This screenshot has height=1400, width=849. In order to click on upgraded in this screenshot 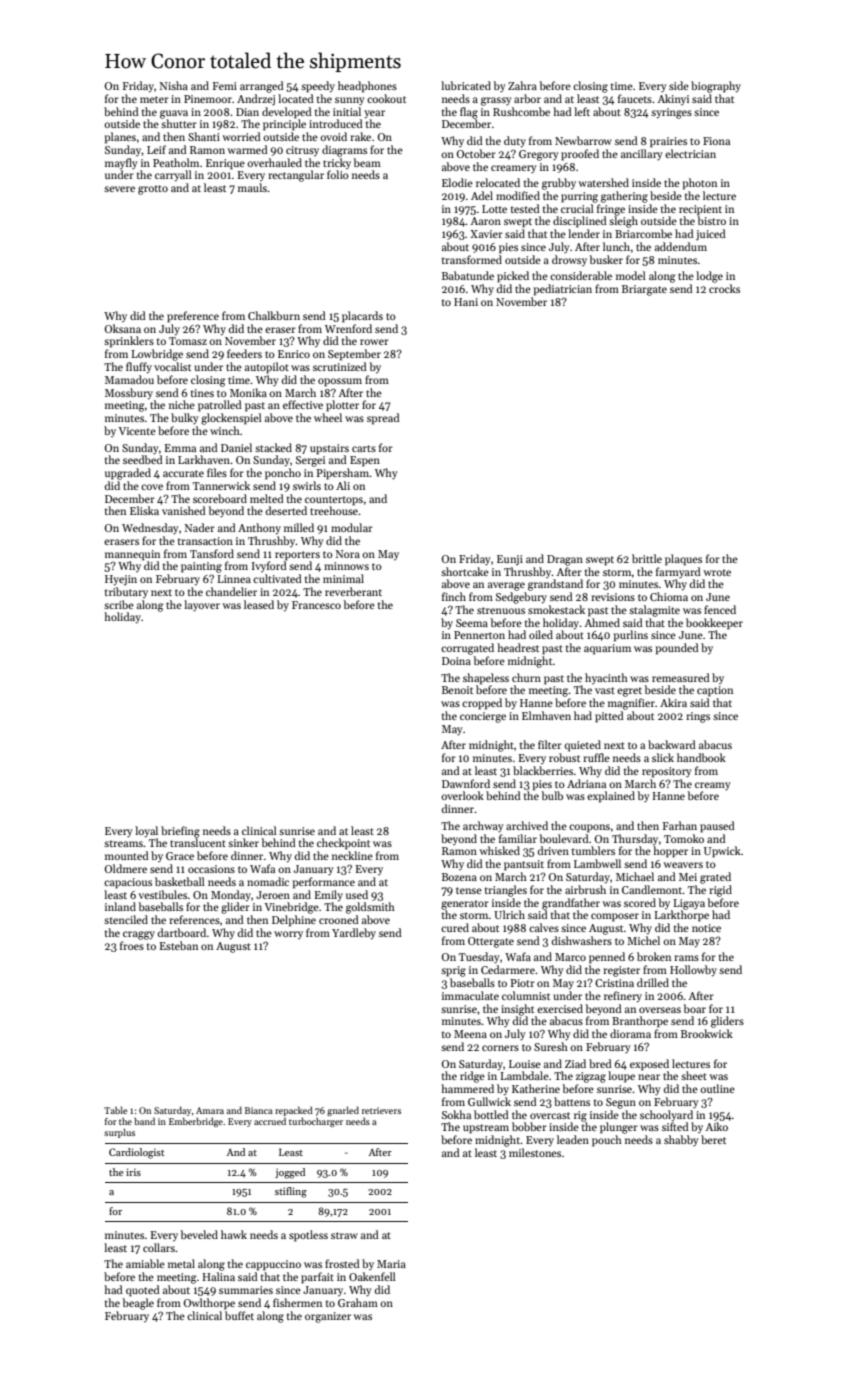, I will do `click(128, 474)`.
